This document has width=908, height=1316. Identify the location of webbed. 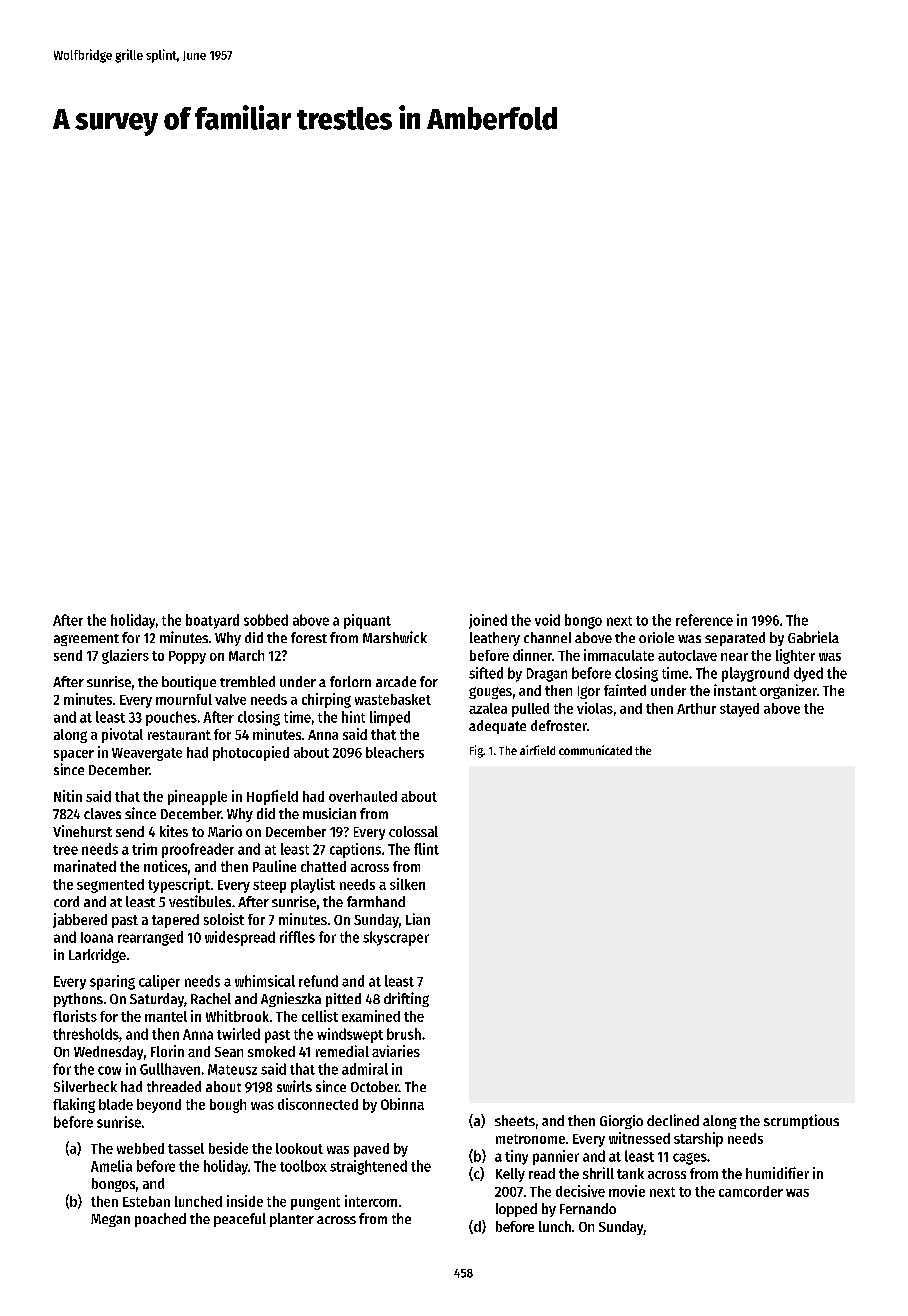
(140, 1148).
